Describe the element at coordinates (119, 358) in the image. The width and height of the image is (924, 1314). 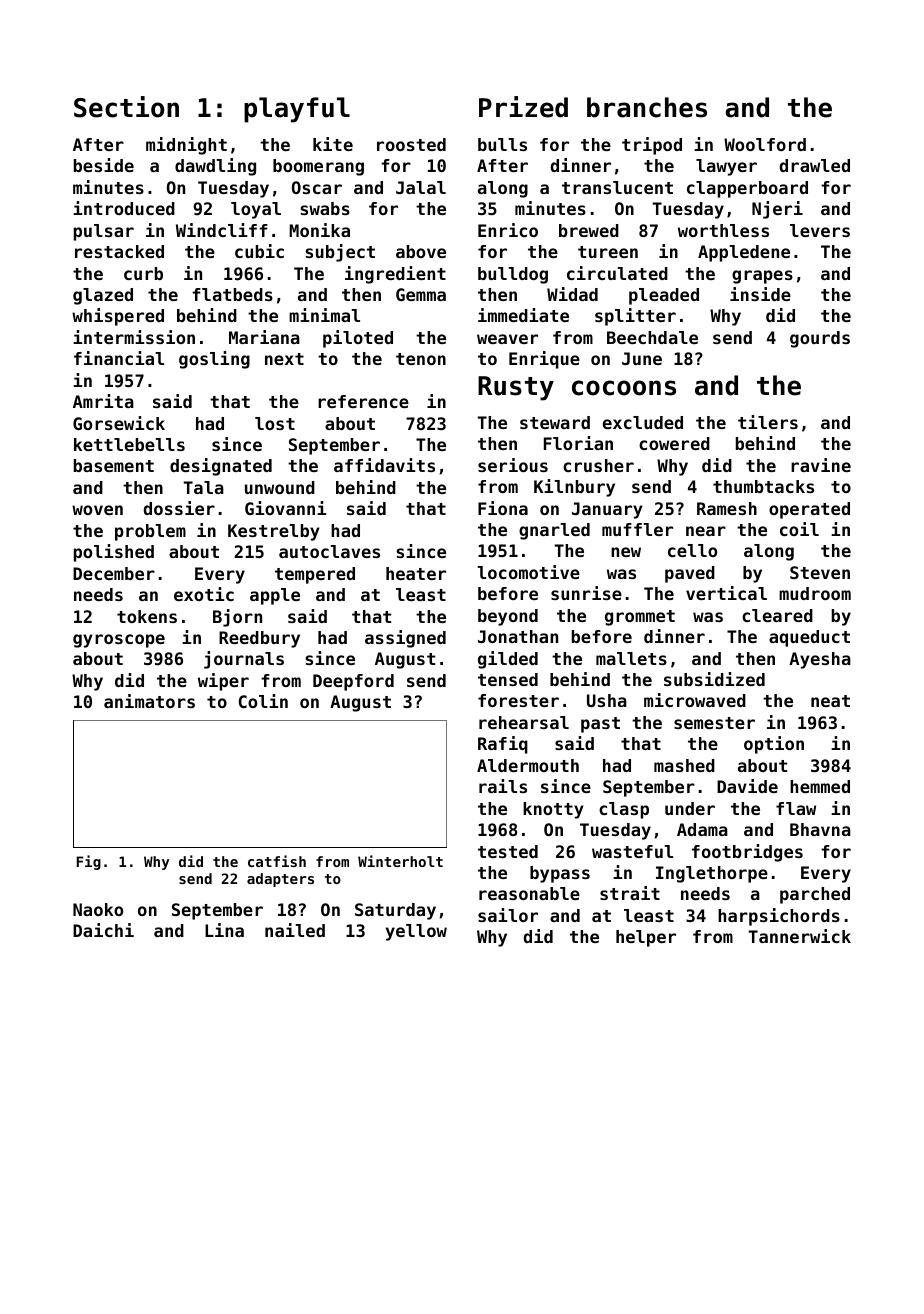
I see `financial` at that location.
